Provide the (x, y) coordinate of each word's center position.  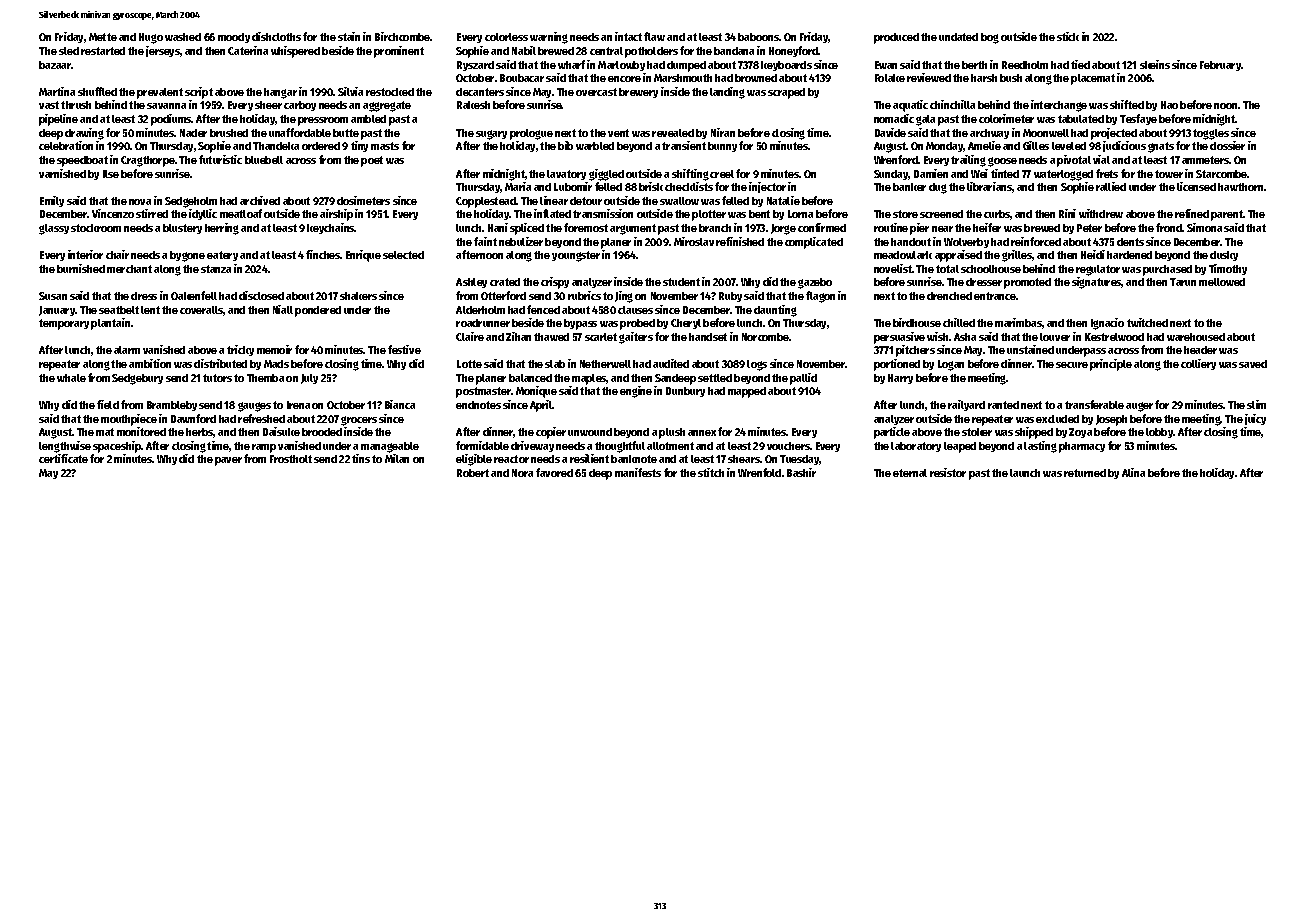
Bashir (801, 472)
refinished (740, 241)
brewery (638, 93)
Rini (1067, 213)
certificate (63, 458)
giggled (606, 175)
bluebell (264, 160)
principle (1111, 365)
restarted (103, 51)
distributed (220, 363)
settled (715, 378)
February (1221, 66)
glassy (54, 229)
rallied (1111, 186)
